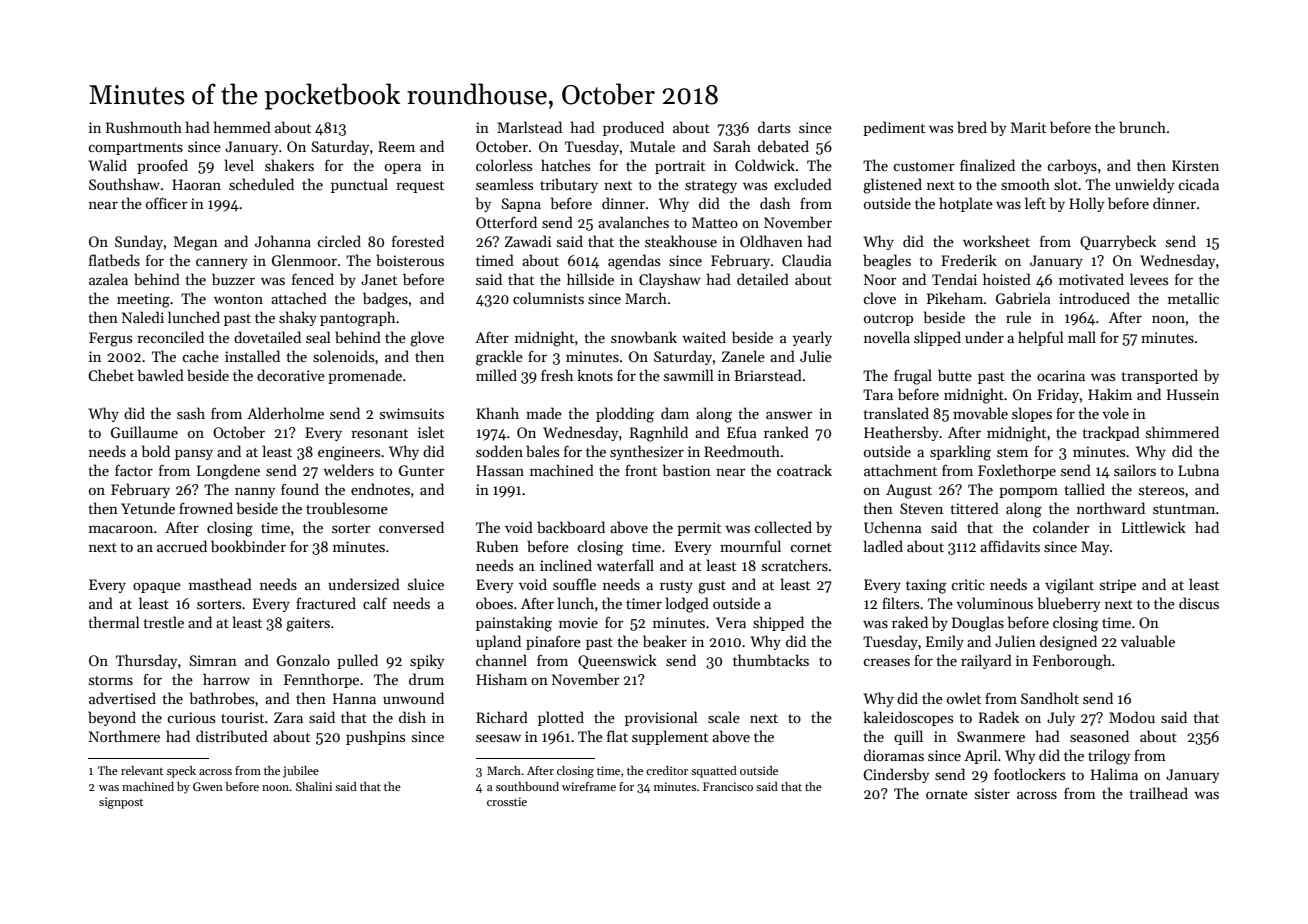 This document has width=1308, height=924. What do you see at coordinates (121, 803) in the document?
I see `signpost` at bounding box center [121, 803].
